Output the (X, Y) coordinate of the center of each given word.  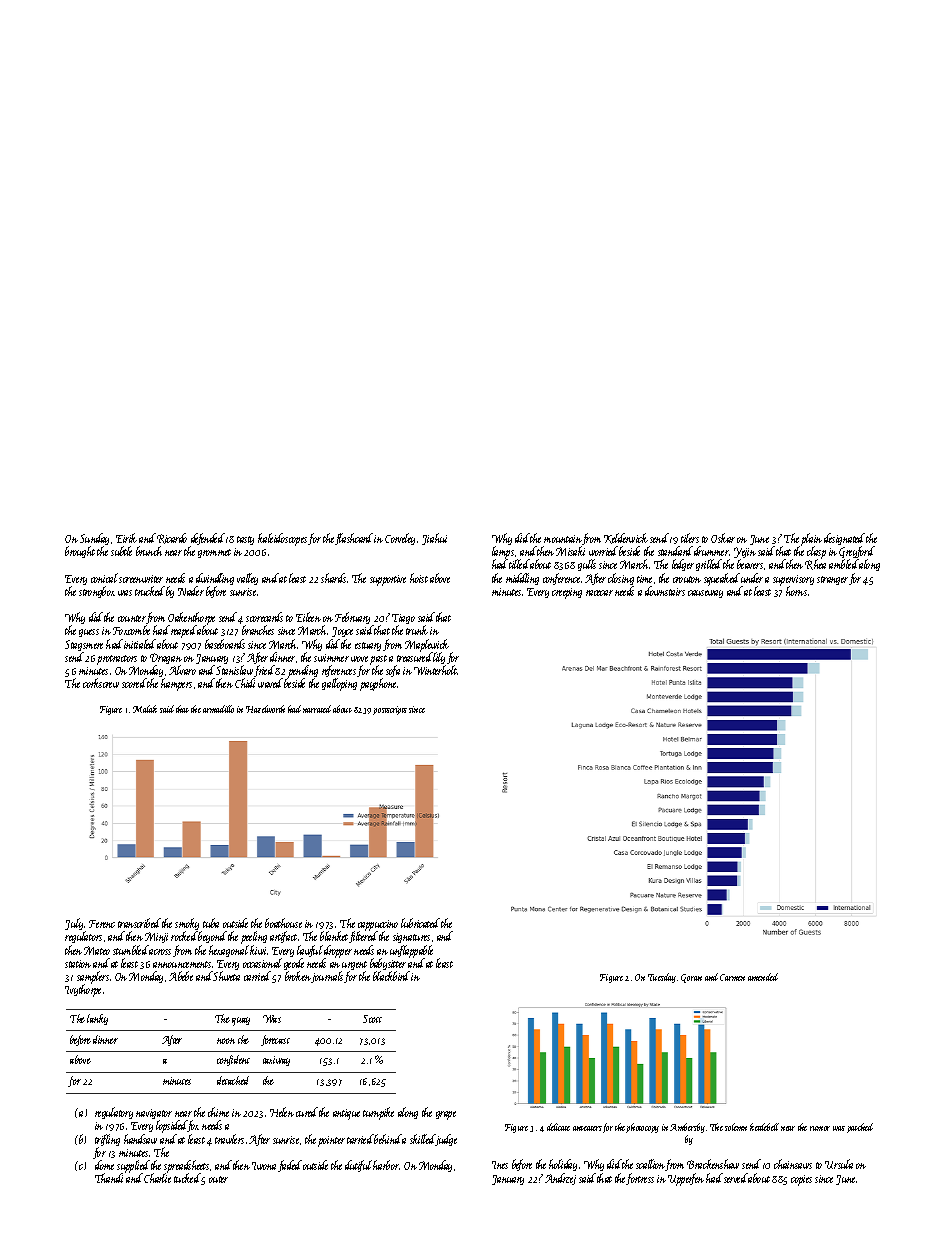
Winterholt (435, 670)
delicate (558, 1127)
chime (218, 1112)
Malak (145, 709)
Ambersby (687, 1128)
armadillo (218, 709)
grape (446, 1115)
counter (132, 618)
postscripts (390, 710)
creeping (567, 593)
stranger (832, 580)
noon (226, 1041)
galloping (339, 684)
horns (796, 591)
